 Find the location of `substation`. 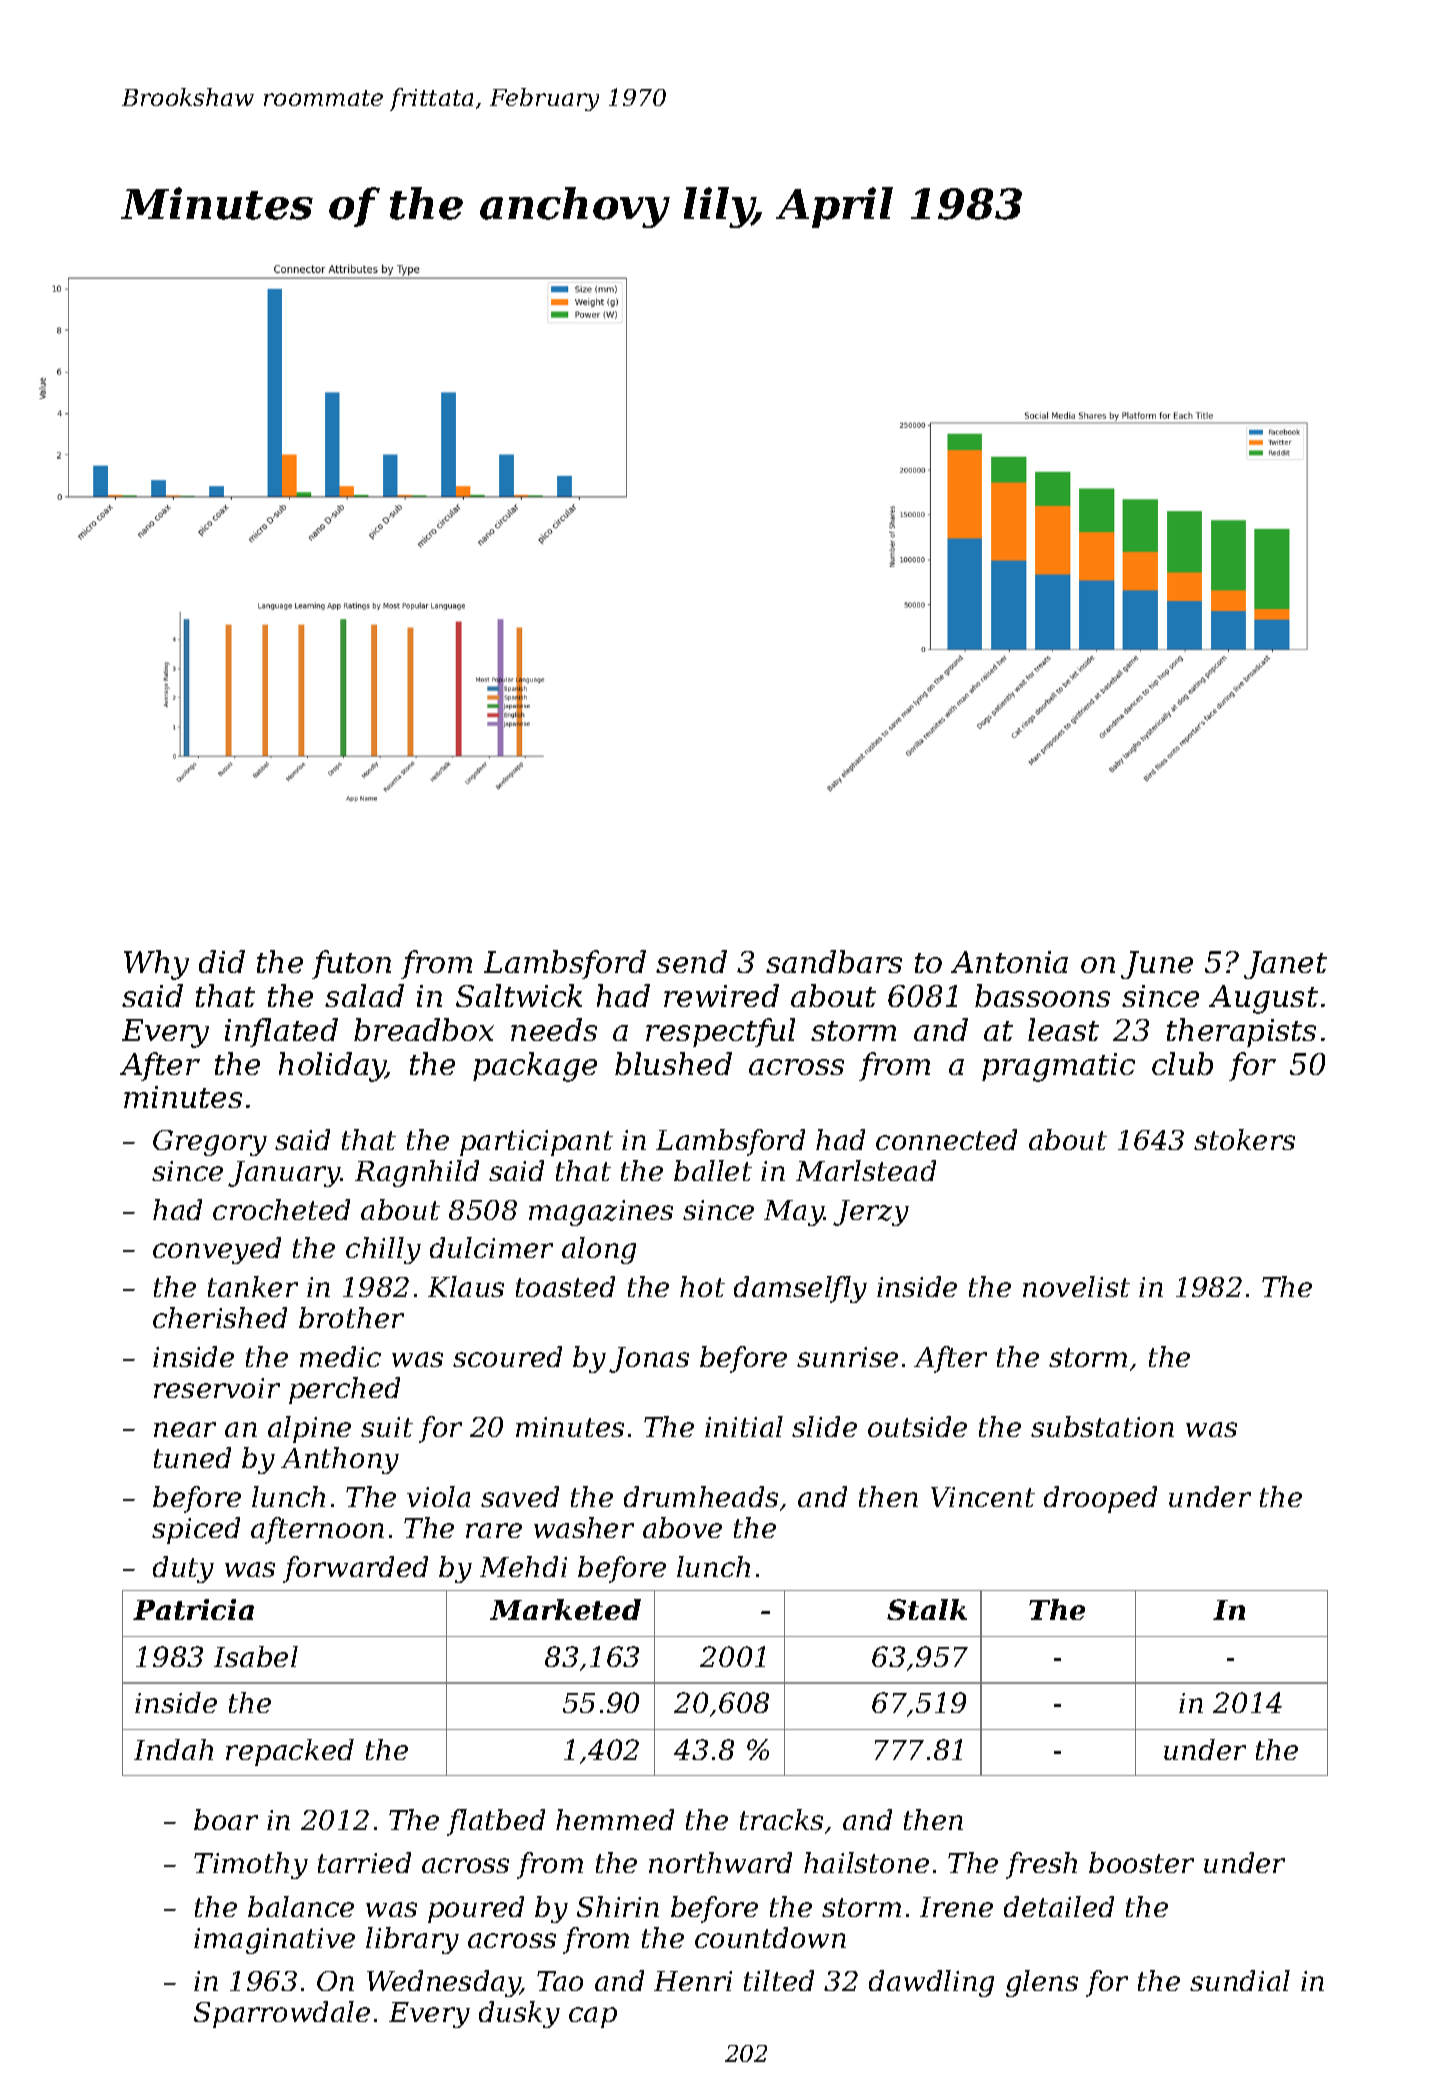

substation is located at coordinates (1102, 1426).
